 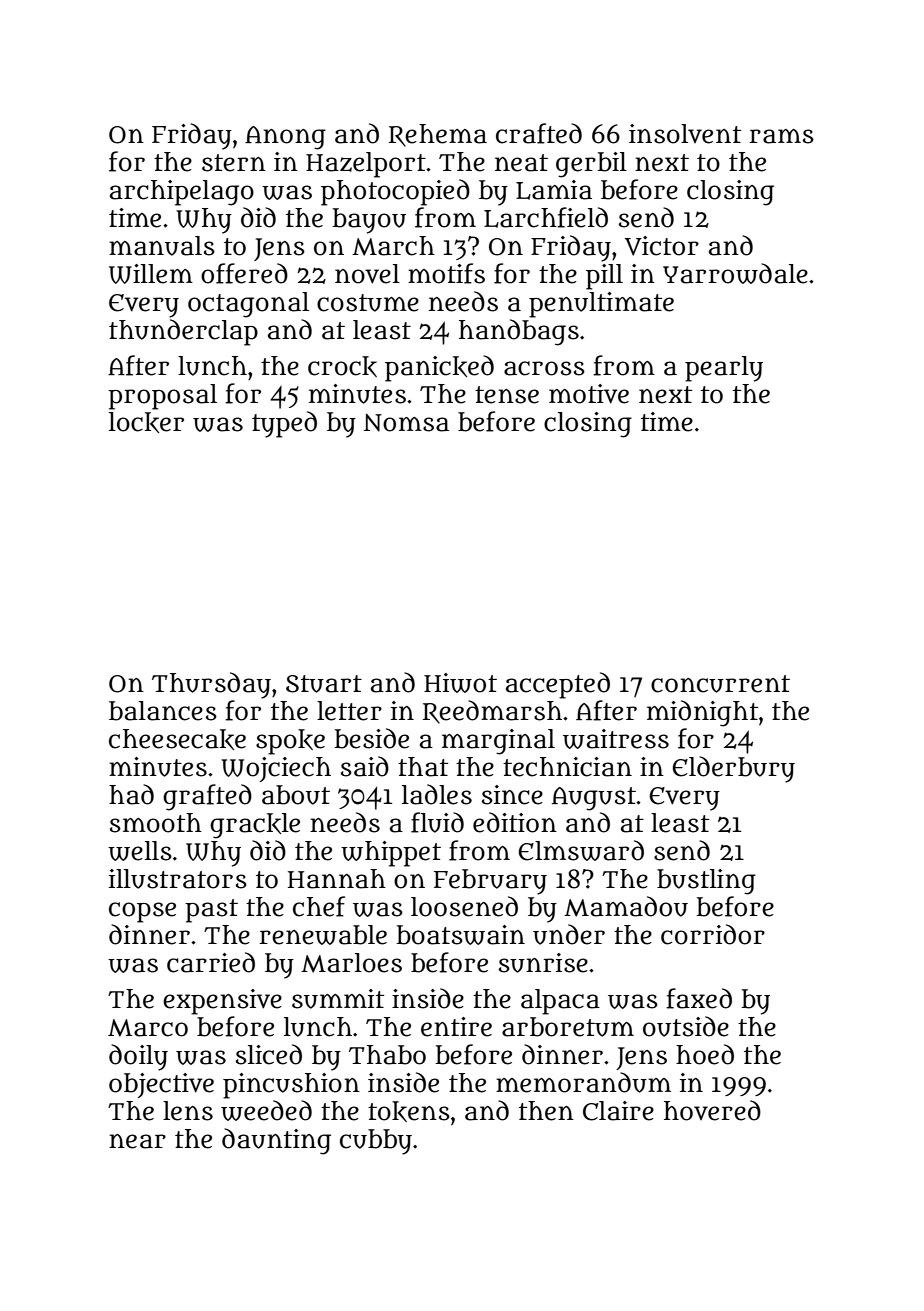 What do you see at coordinates (460, 935) in the screenshot?
I see `boatswain` at bounding box center [460, 935].
